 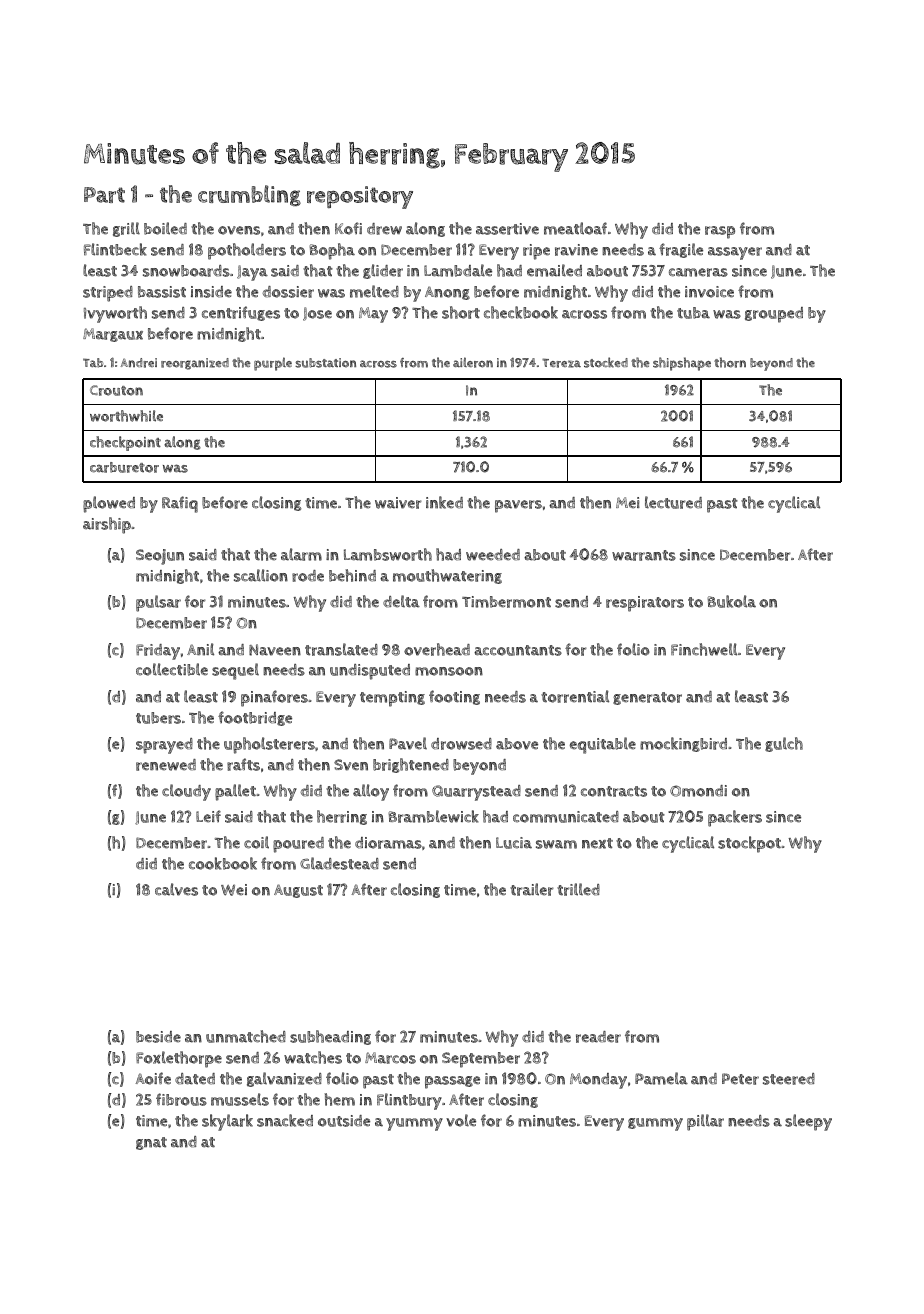 I want to click on Quarrystead, so click(x=476, y=793).
